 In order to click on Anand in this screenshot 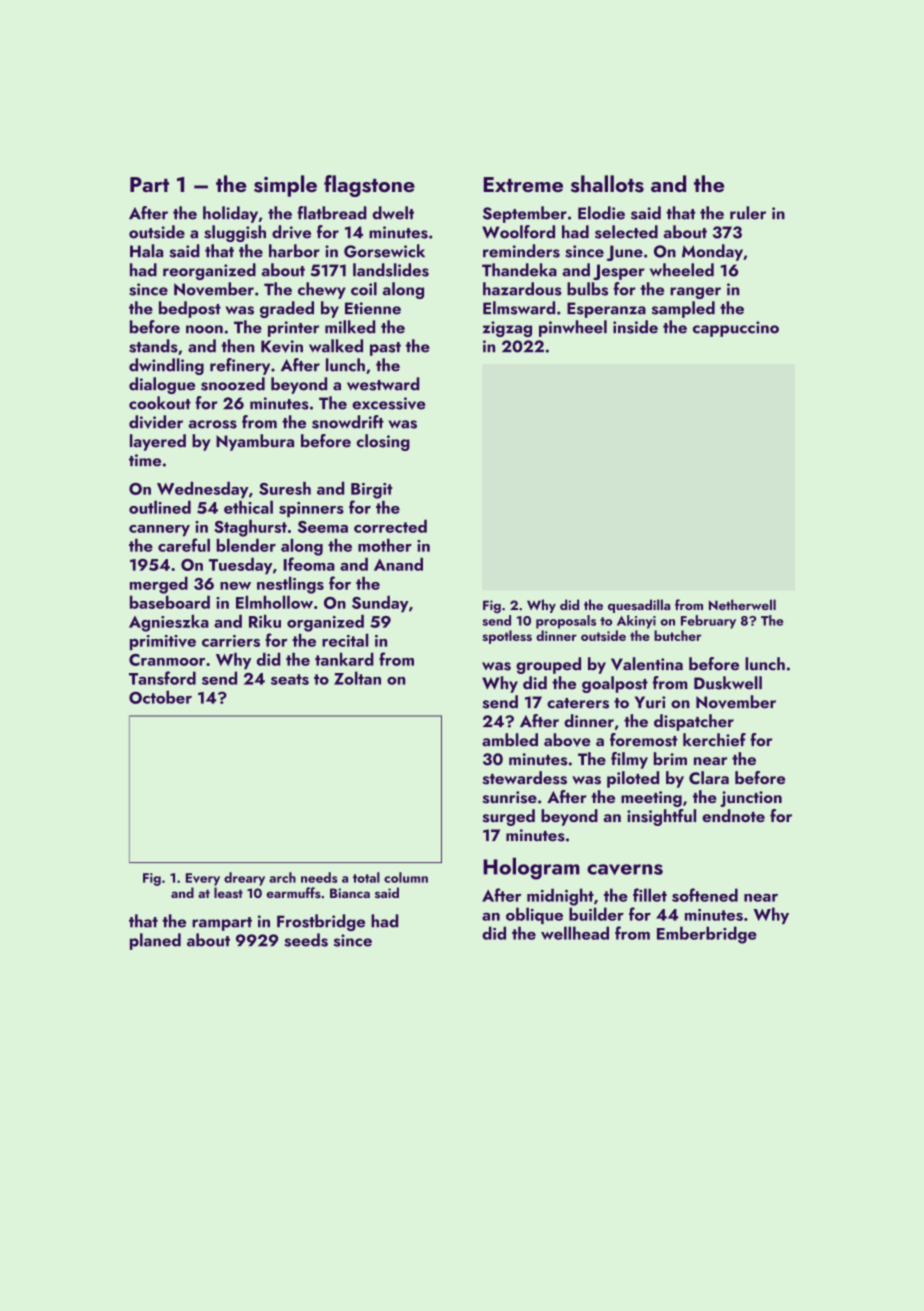, I will do `click(398, 564)`.
